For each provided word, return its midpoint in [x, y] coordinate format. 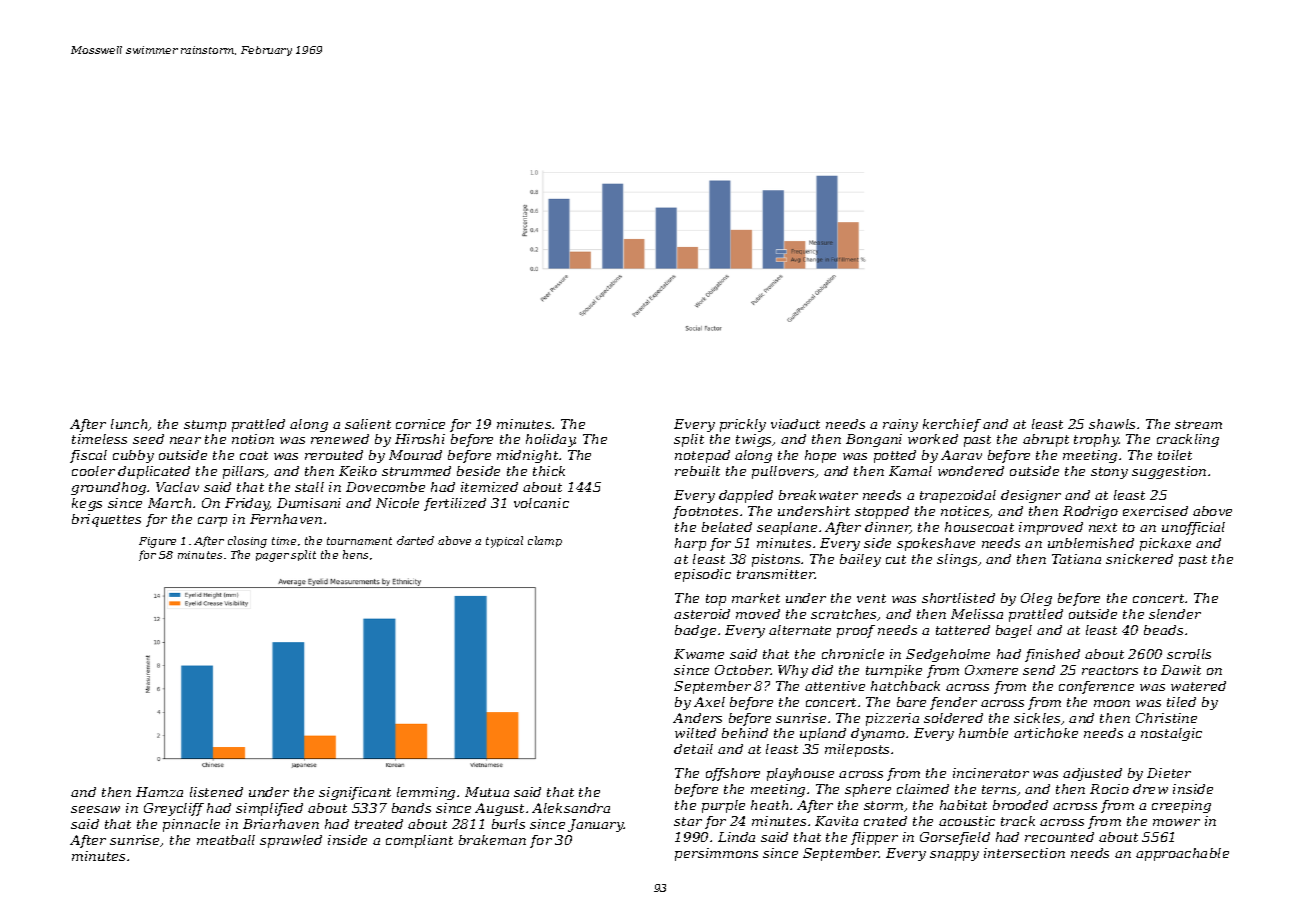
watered [1198, 686]
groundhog [108, 488]
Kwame [699, 654]
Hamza [159, 792]
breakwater [818, 495]
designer [1031, 496]
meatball [226, 840]
